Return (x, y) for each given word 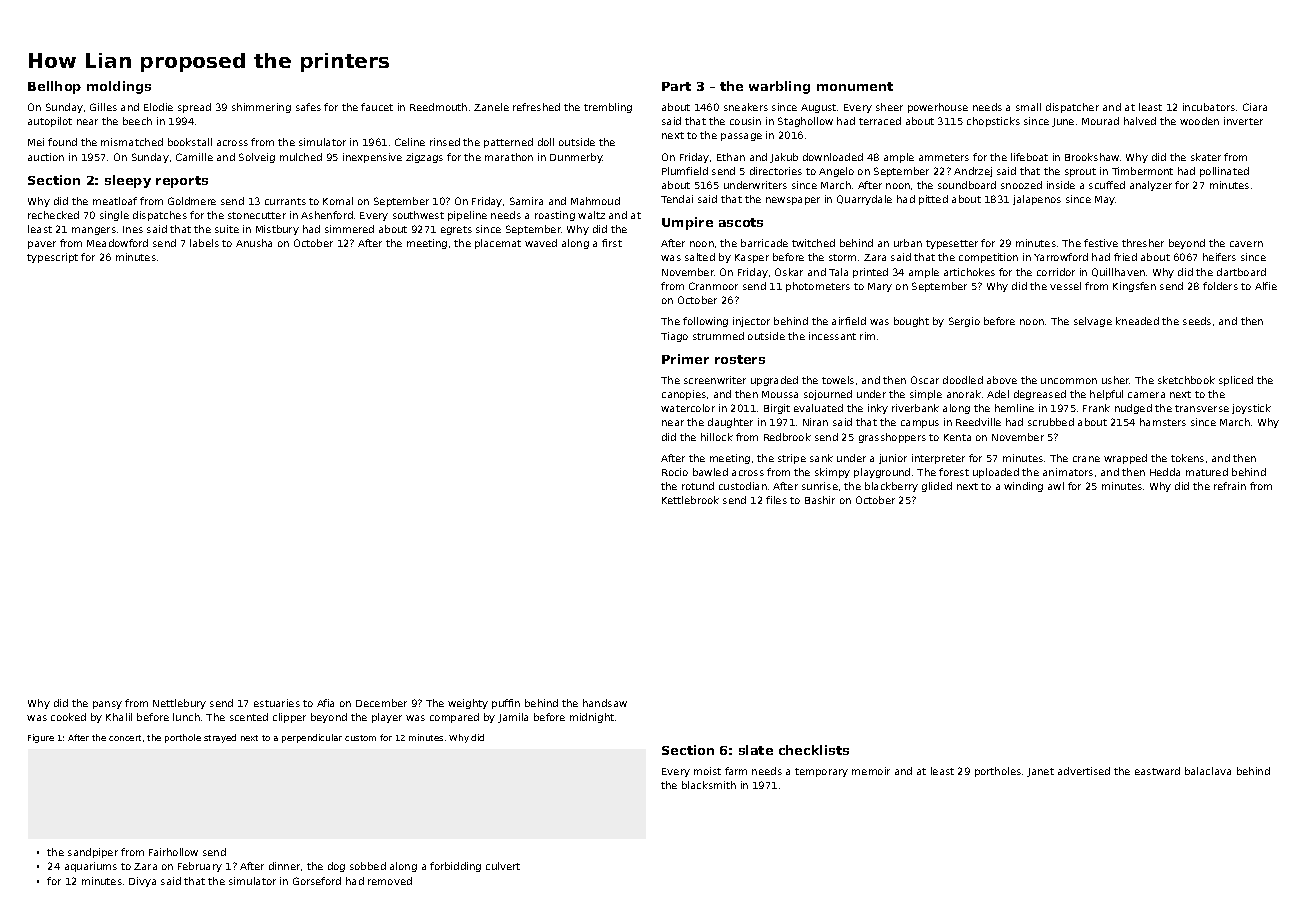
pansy (107, 705)
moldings (119, 87)
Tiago (674, 337)
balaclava (1208, 771)
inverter (1243, 121)
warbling (779, 87)
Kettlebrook (690, 500)
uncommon (1069, 381)
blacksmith (709, 785)
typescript (52, 258)
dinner (284, 866)
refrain (1230, 486)
